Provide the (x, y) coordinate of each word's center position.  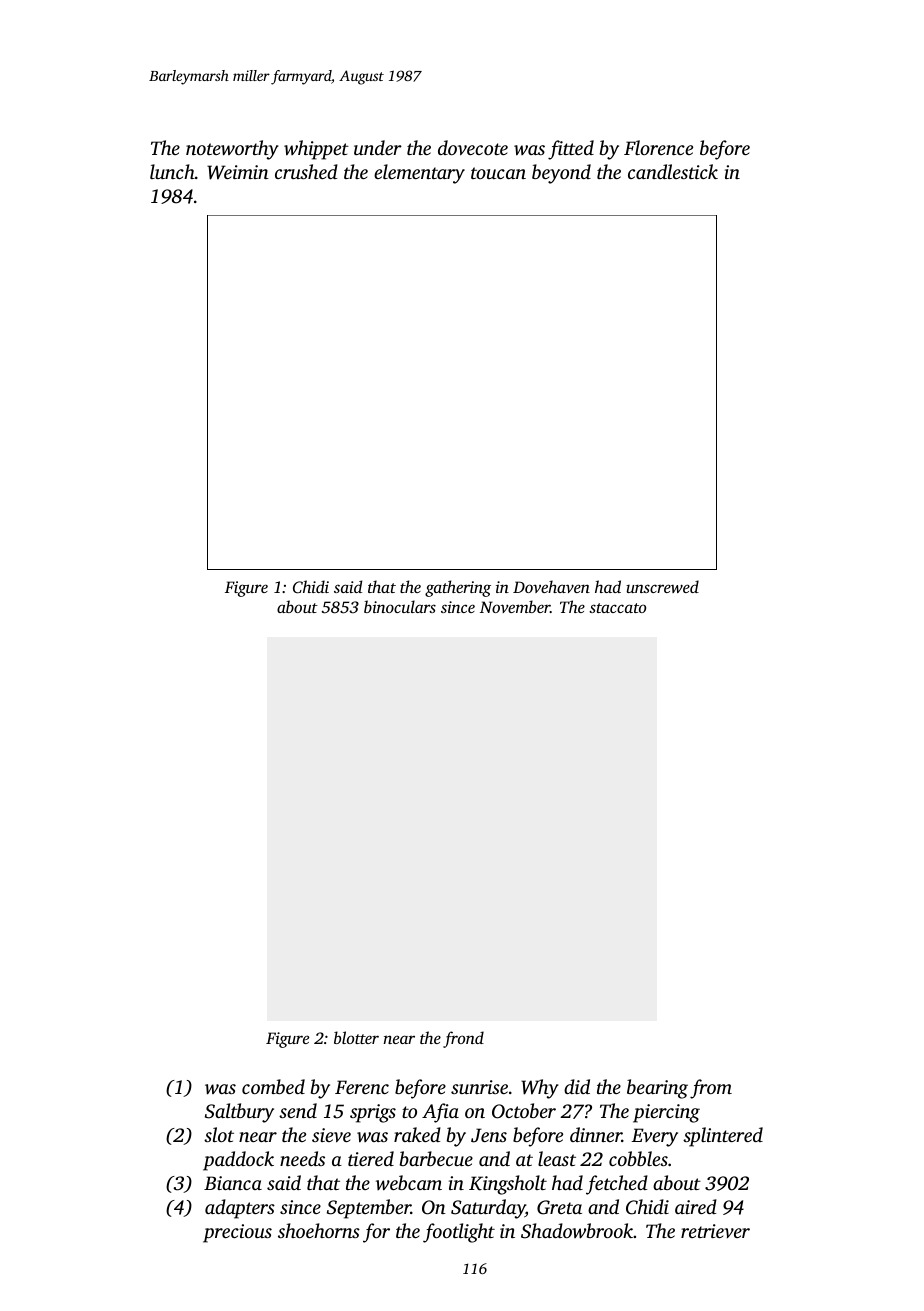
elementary (419, 174)
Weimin (238, 172)
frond (463, 1039)
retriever (715, 1231)
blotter (356, 1037)
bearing (657, 1089)
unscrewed (662, 586)
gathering (458, 588)
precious (237, 1233)
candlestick (673, 171)
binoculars (400, 606)
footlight (459, 1233)
